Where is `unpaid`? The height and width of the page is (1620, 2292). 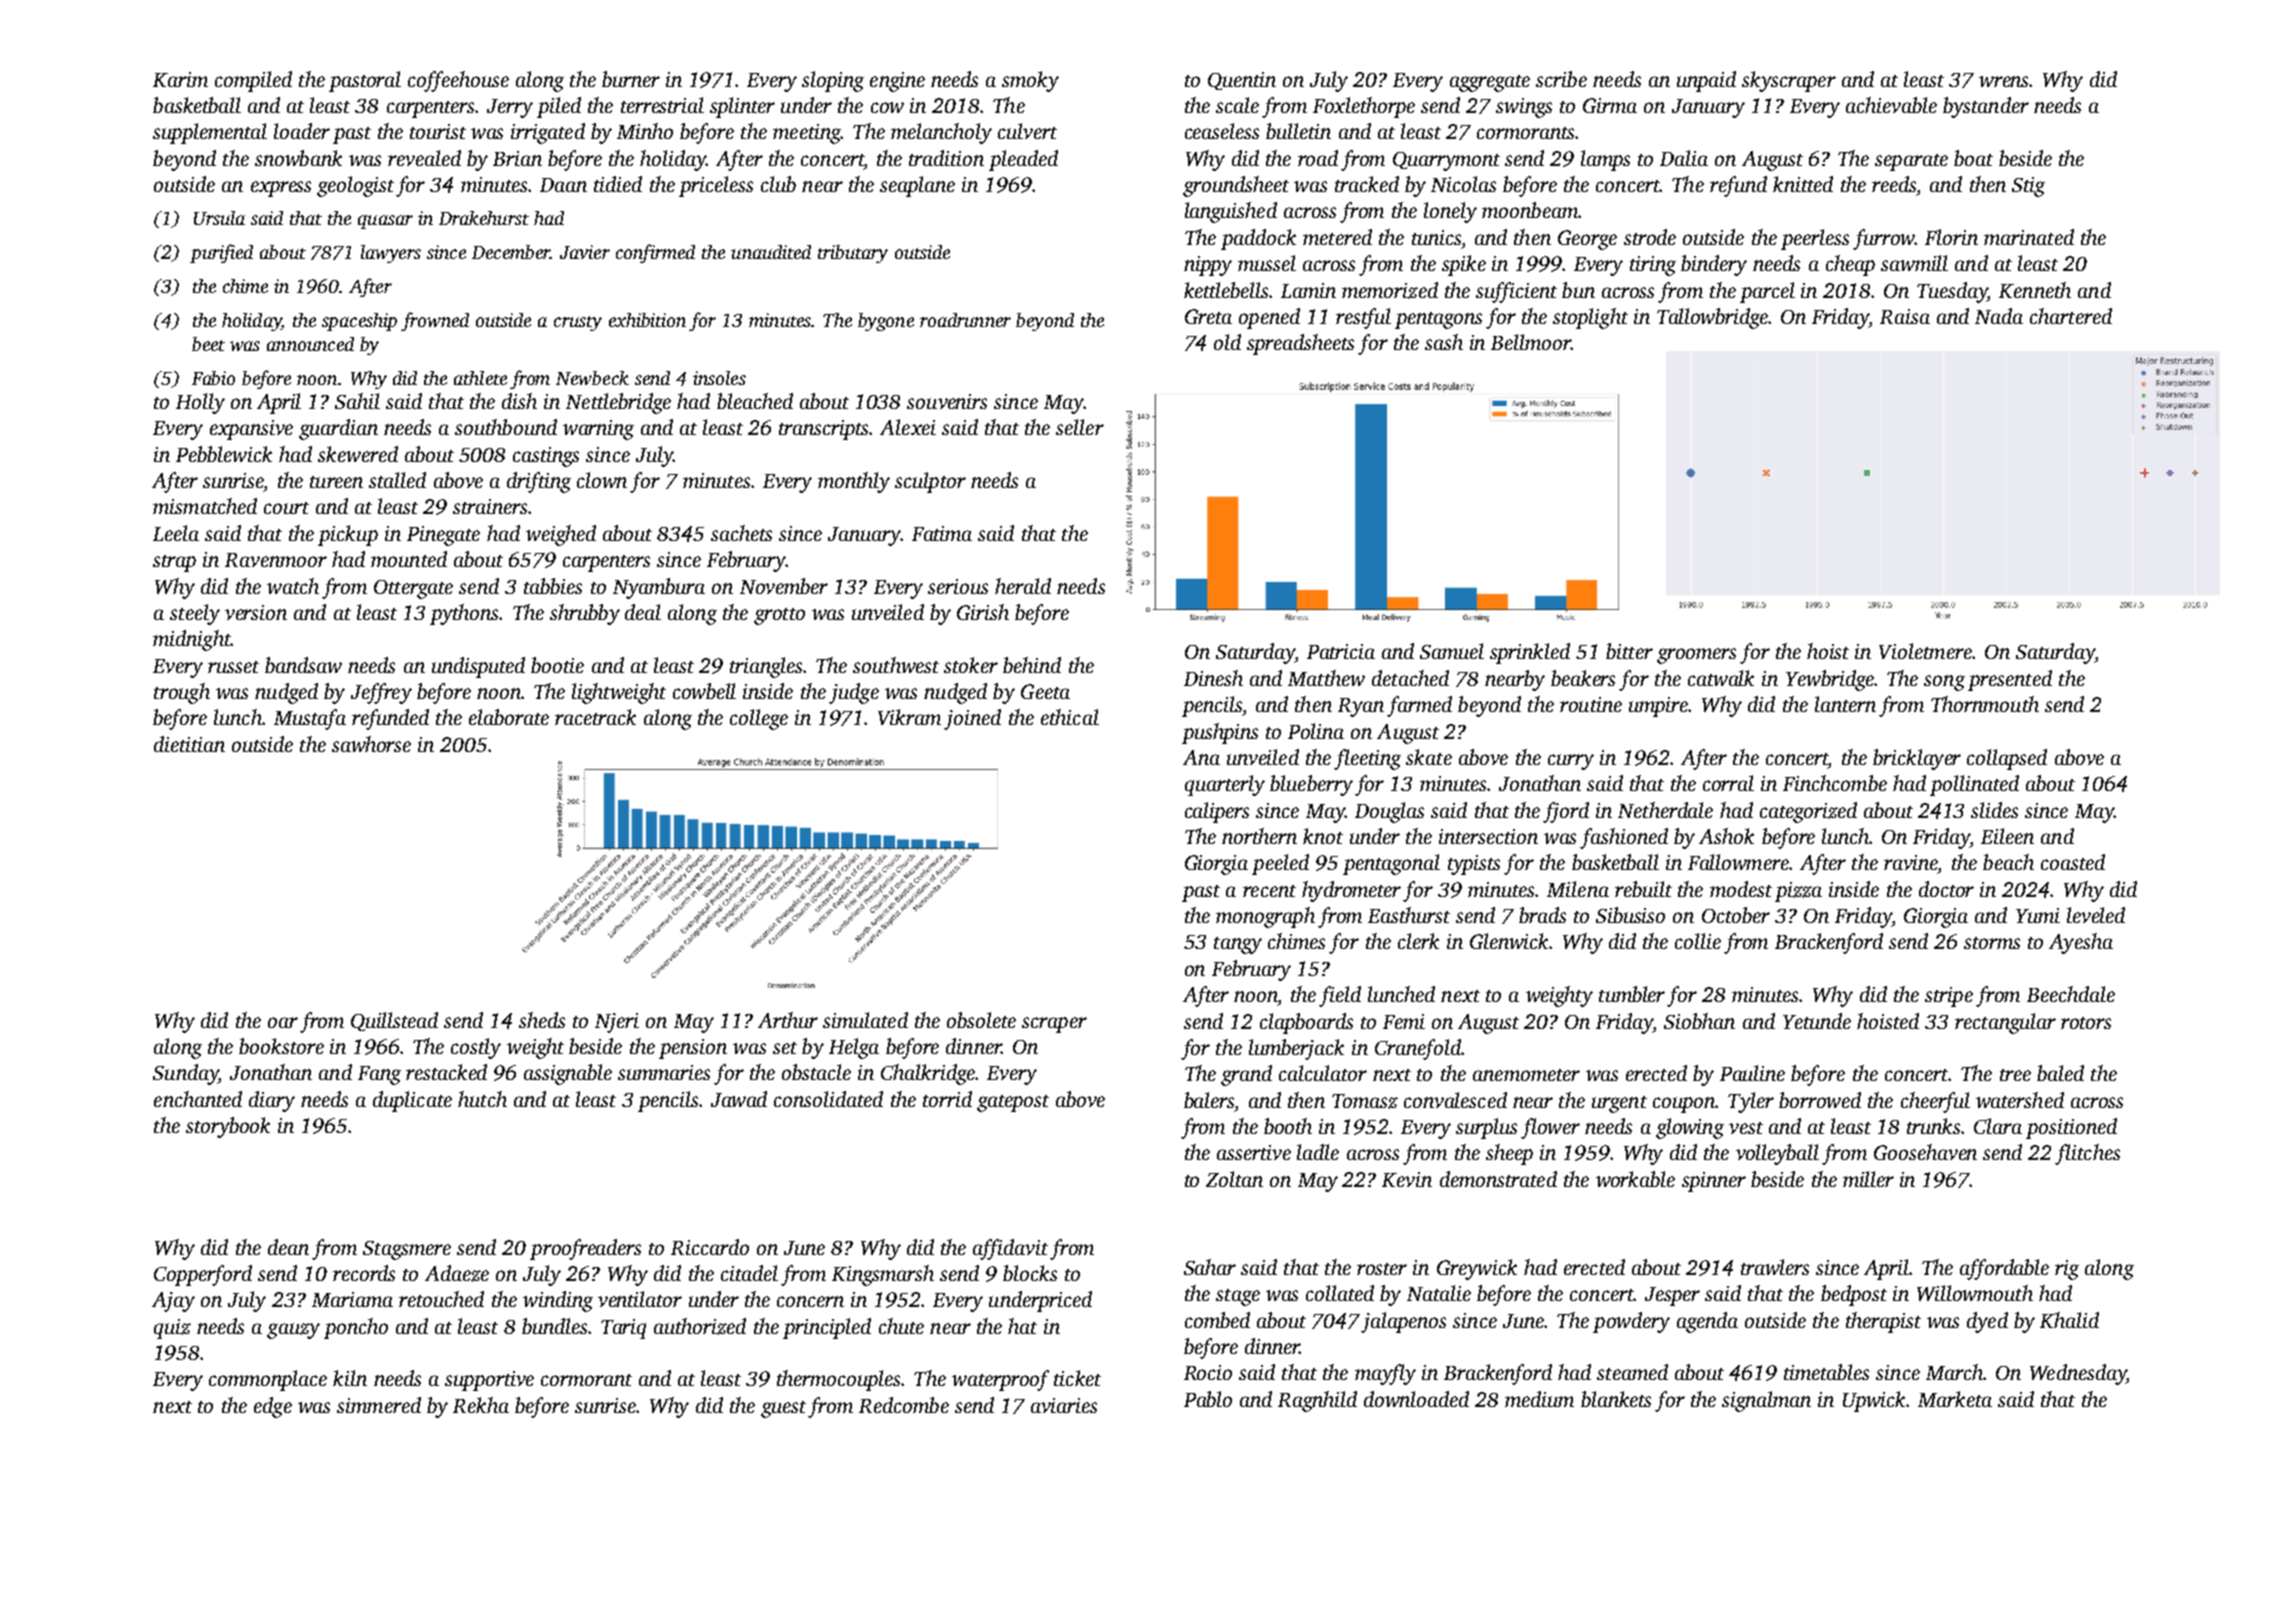
unpaid is located at coordinates (1706, 81).
